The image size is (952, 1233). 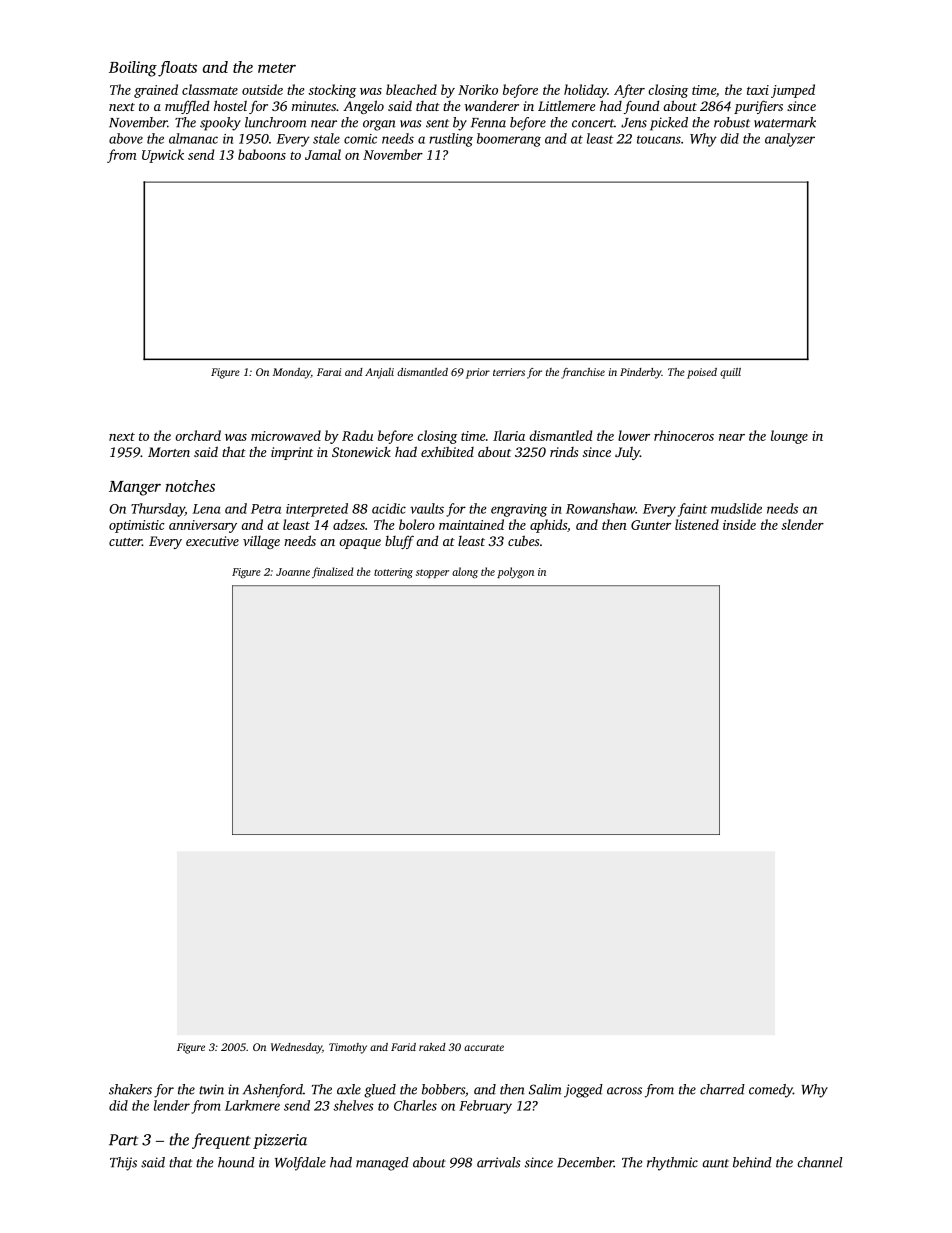 What do you see at coordinates (296, 1048) in the screenshot?
I see `Wednesday` at bounding box center [296, 1048].
